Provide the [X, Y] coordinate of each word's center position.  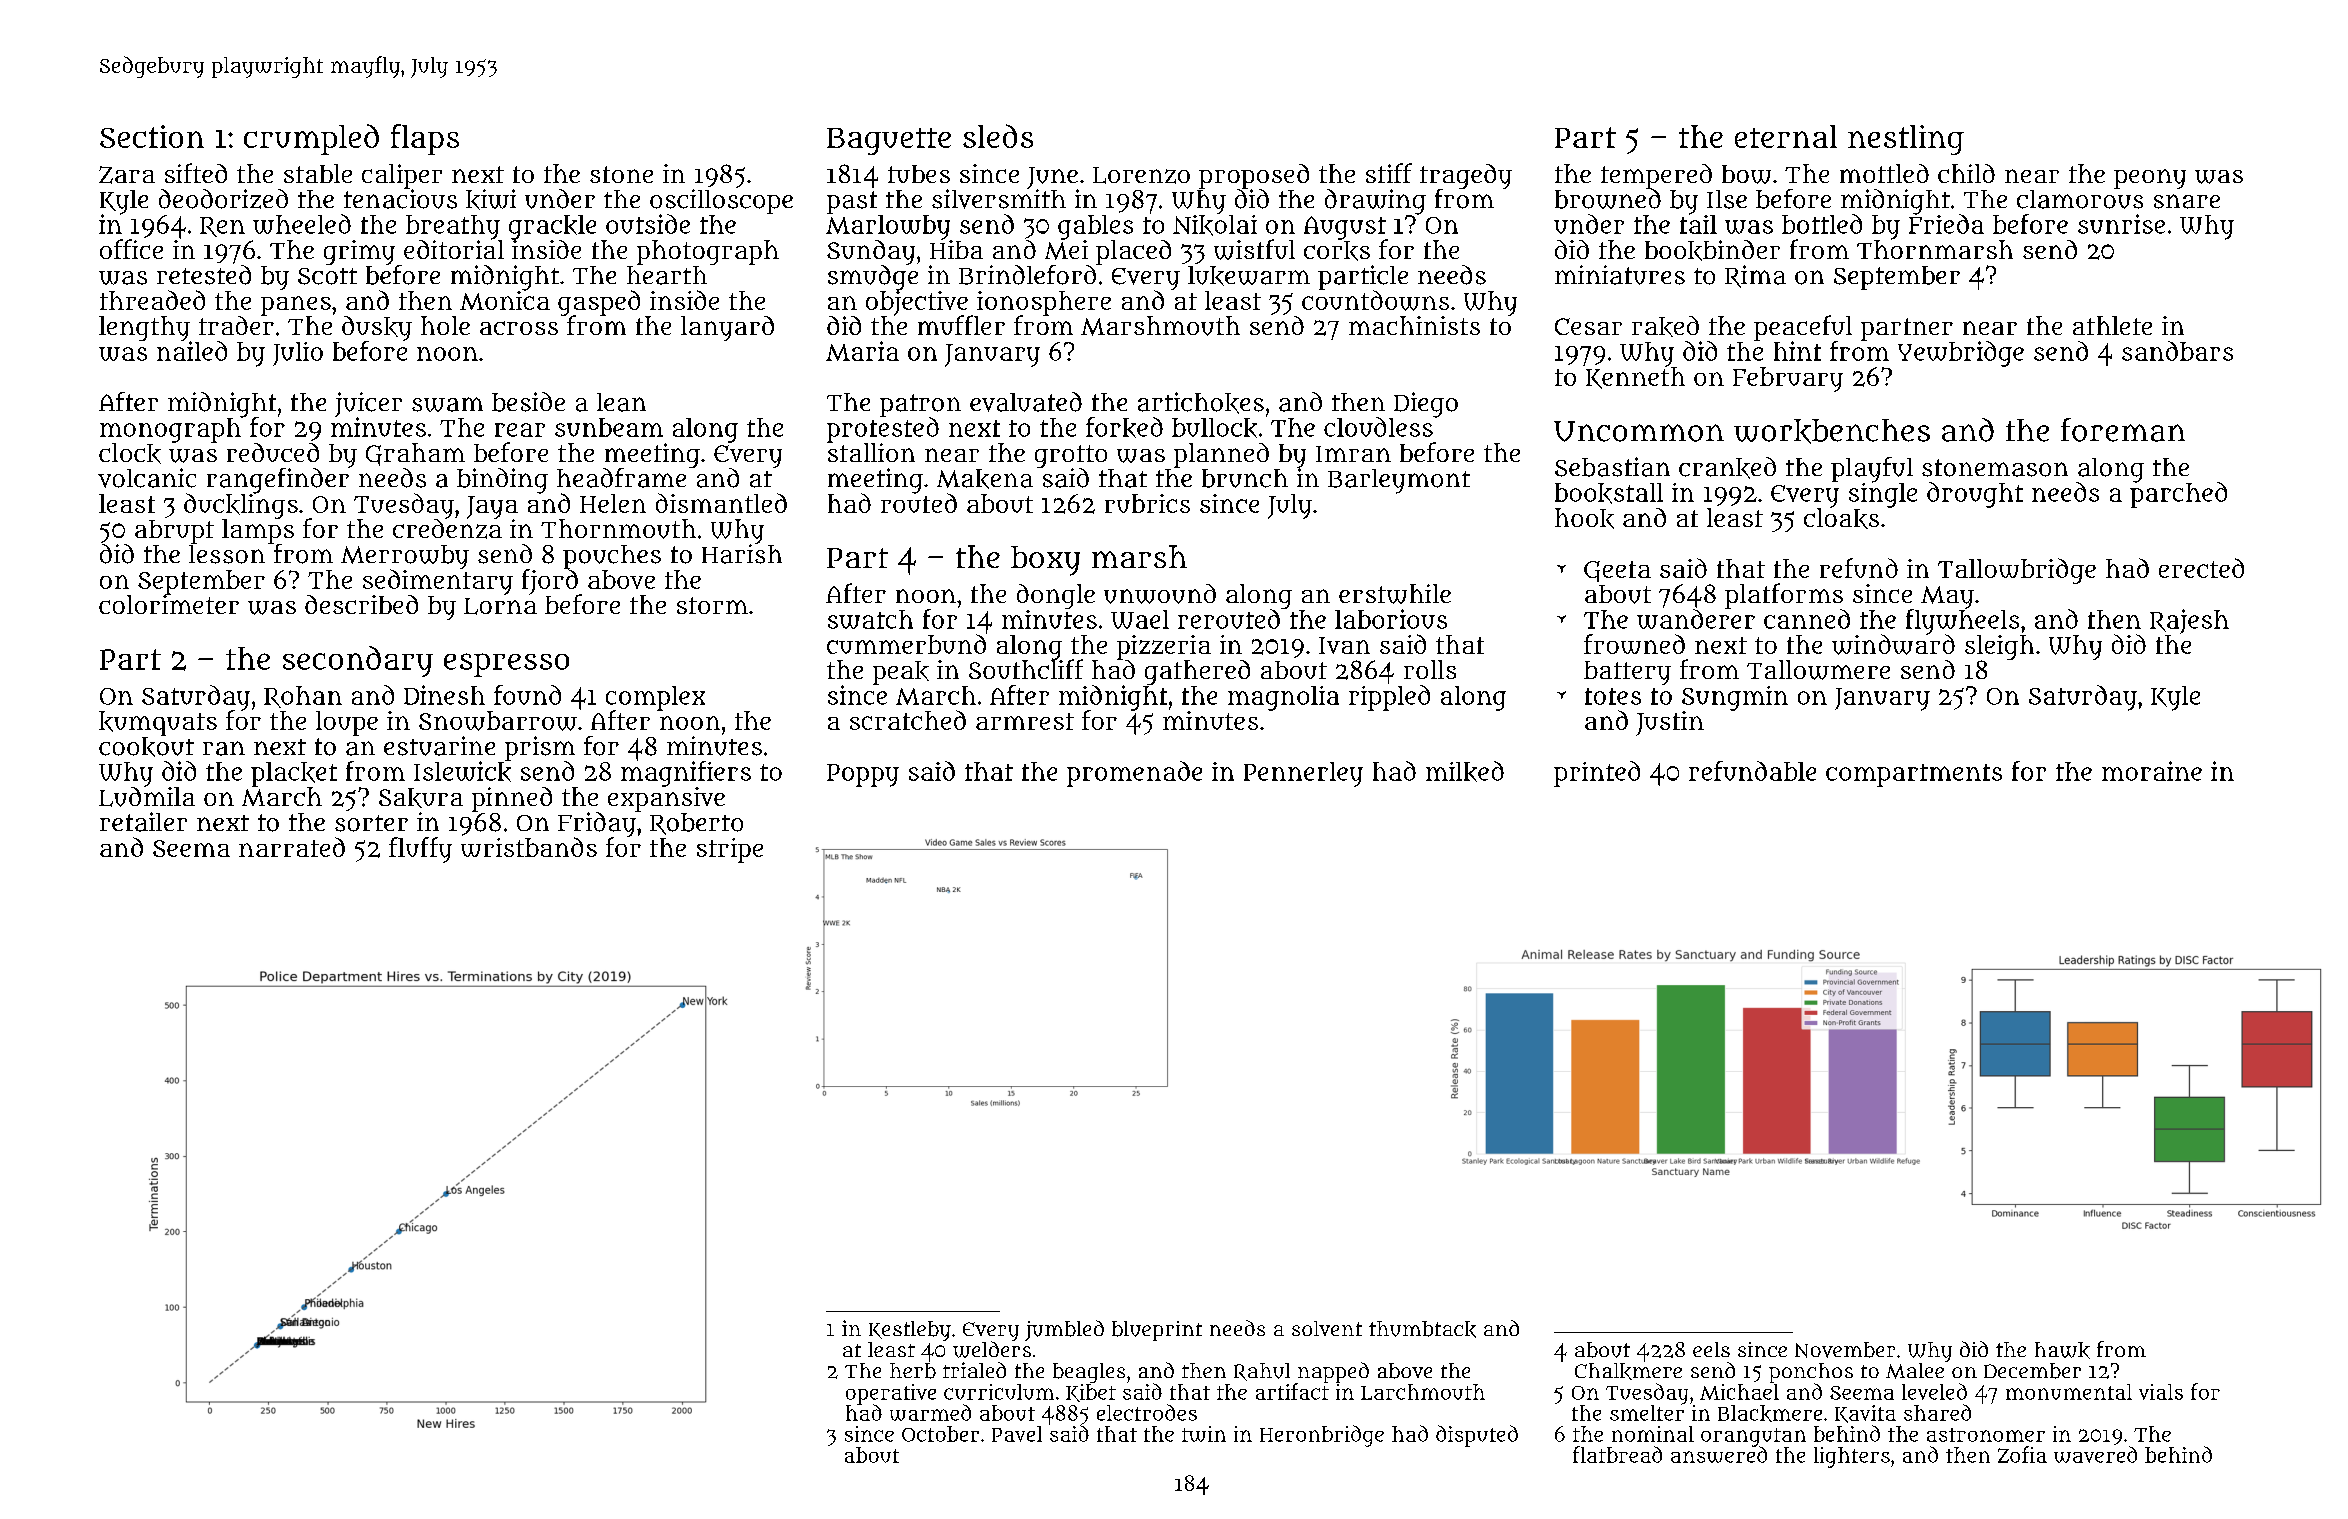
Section [152, 136]
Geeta [1617, 571]
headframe [621, 478]
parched [2178, 495]
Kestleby [910, 1331]
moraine [2152, 771]
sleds [998, 136]
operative [891, 1394]
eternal [1786, 136]
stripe [730, 850]
